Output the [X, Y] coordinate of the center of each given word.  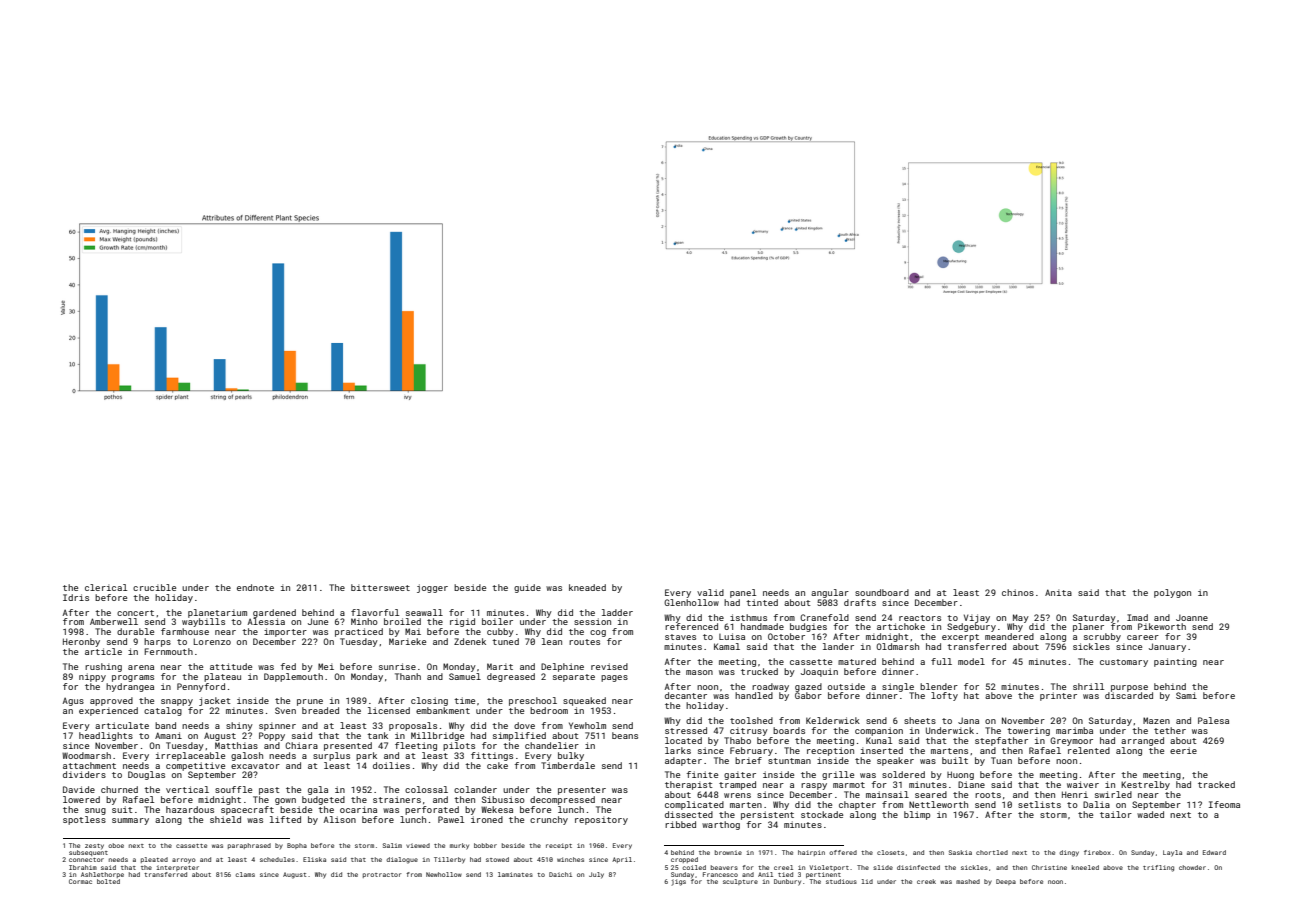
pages [614, 678]
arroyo [184, 861]
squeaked [584, 701]
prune [310, 702]
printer [1058, 696]
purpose [1129, 688]
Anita [1058, 592]
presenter [582, 791]
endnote [255, 587]
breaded [320, 710]
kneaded [587, 587]
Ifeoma [1224, 804]
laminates [515, 874]
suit [122, 809]
